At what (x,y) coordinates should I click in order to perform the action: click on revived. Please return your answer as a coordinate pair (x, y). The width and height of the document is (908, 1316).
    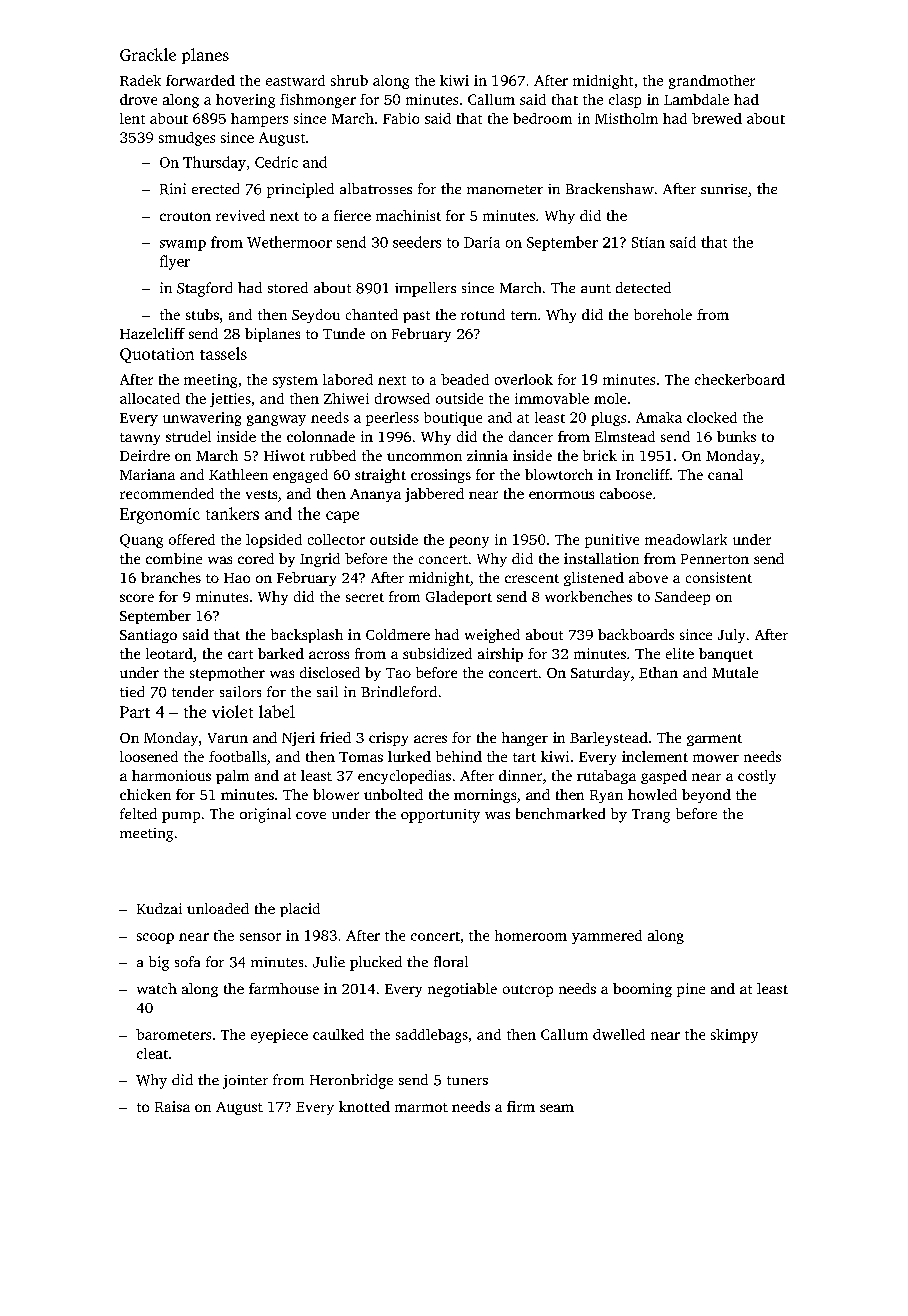
    Looking at the image, I should click on (240, 215).
